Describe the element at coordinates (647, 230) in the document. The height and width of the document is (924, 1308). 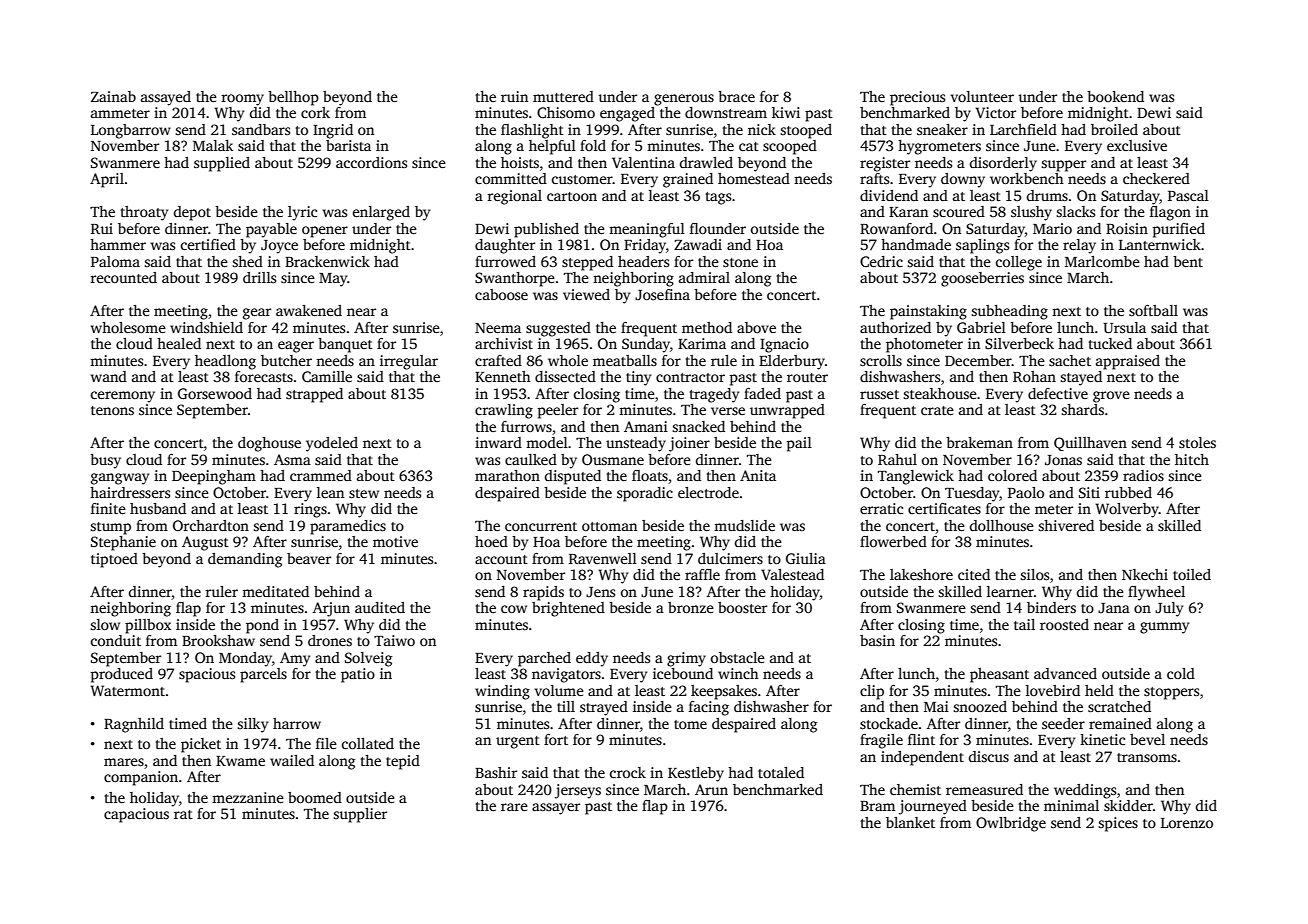
I see `meaningful` at that location.
